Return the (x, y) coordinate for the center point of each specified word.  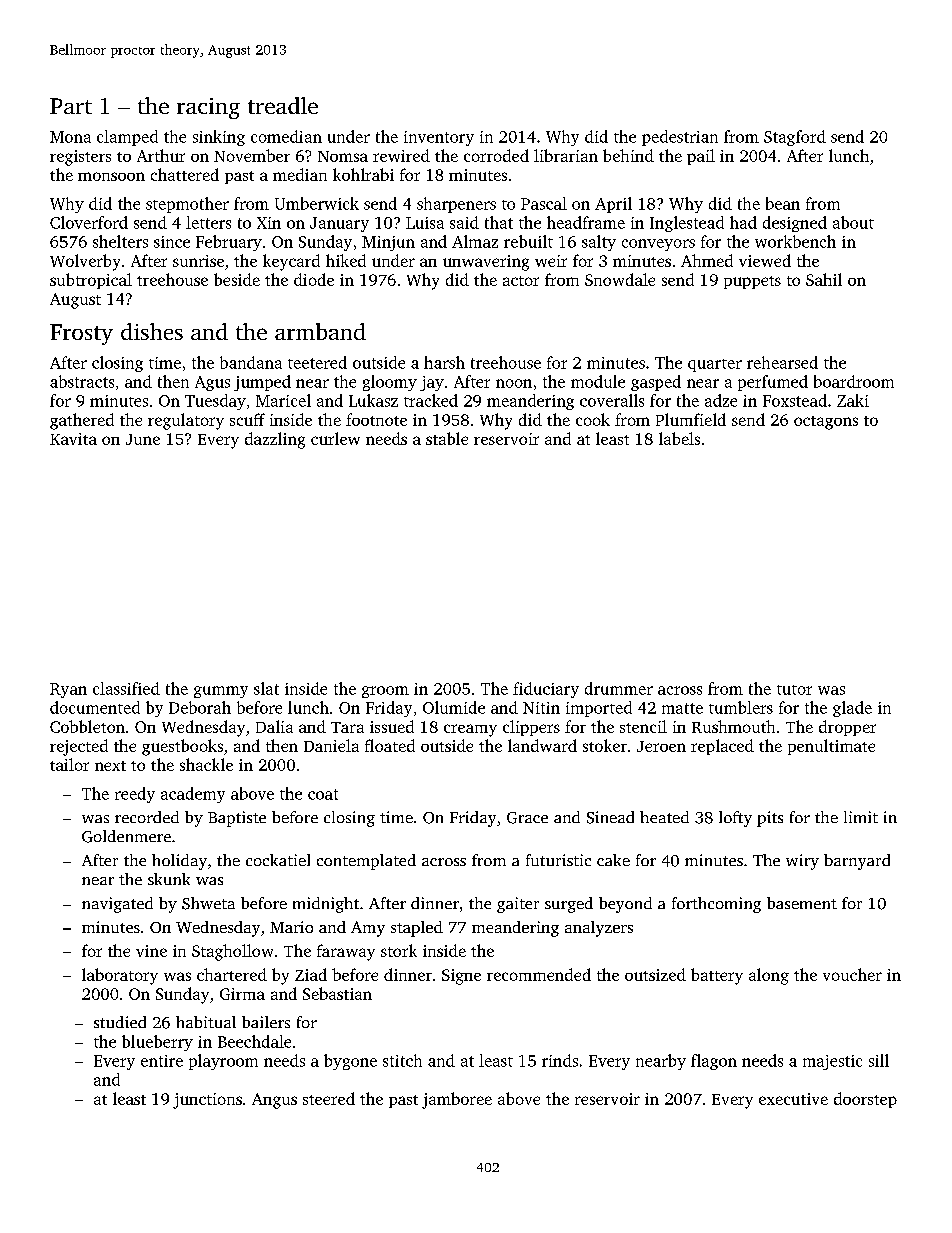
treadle (283, 105)
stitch (402, 1060)
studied (120, 1022)
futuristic (558, 860)
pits (770, 819)
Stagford (795, 138)
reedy (135, 795)
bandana (251, 362)
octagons (826, 423)
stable (447, 438)
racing (208, 108)
